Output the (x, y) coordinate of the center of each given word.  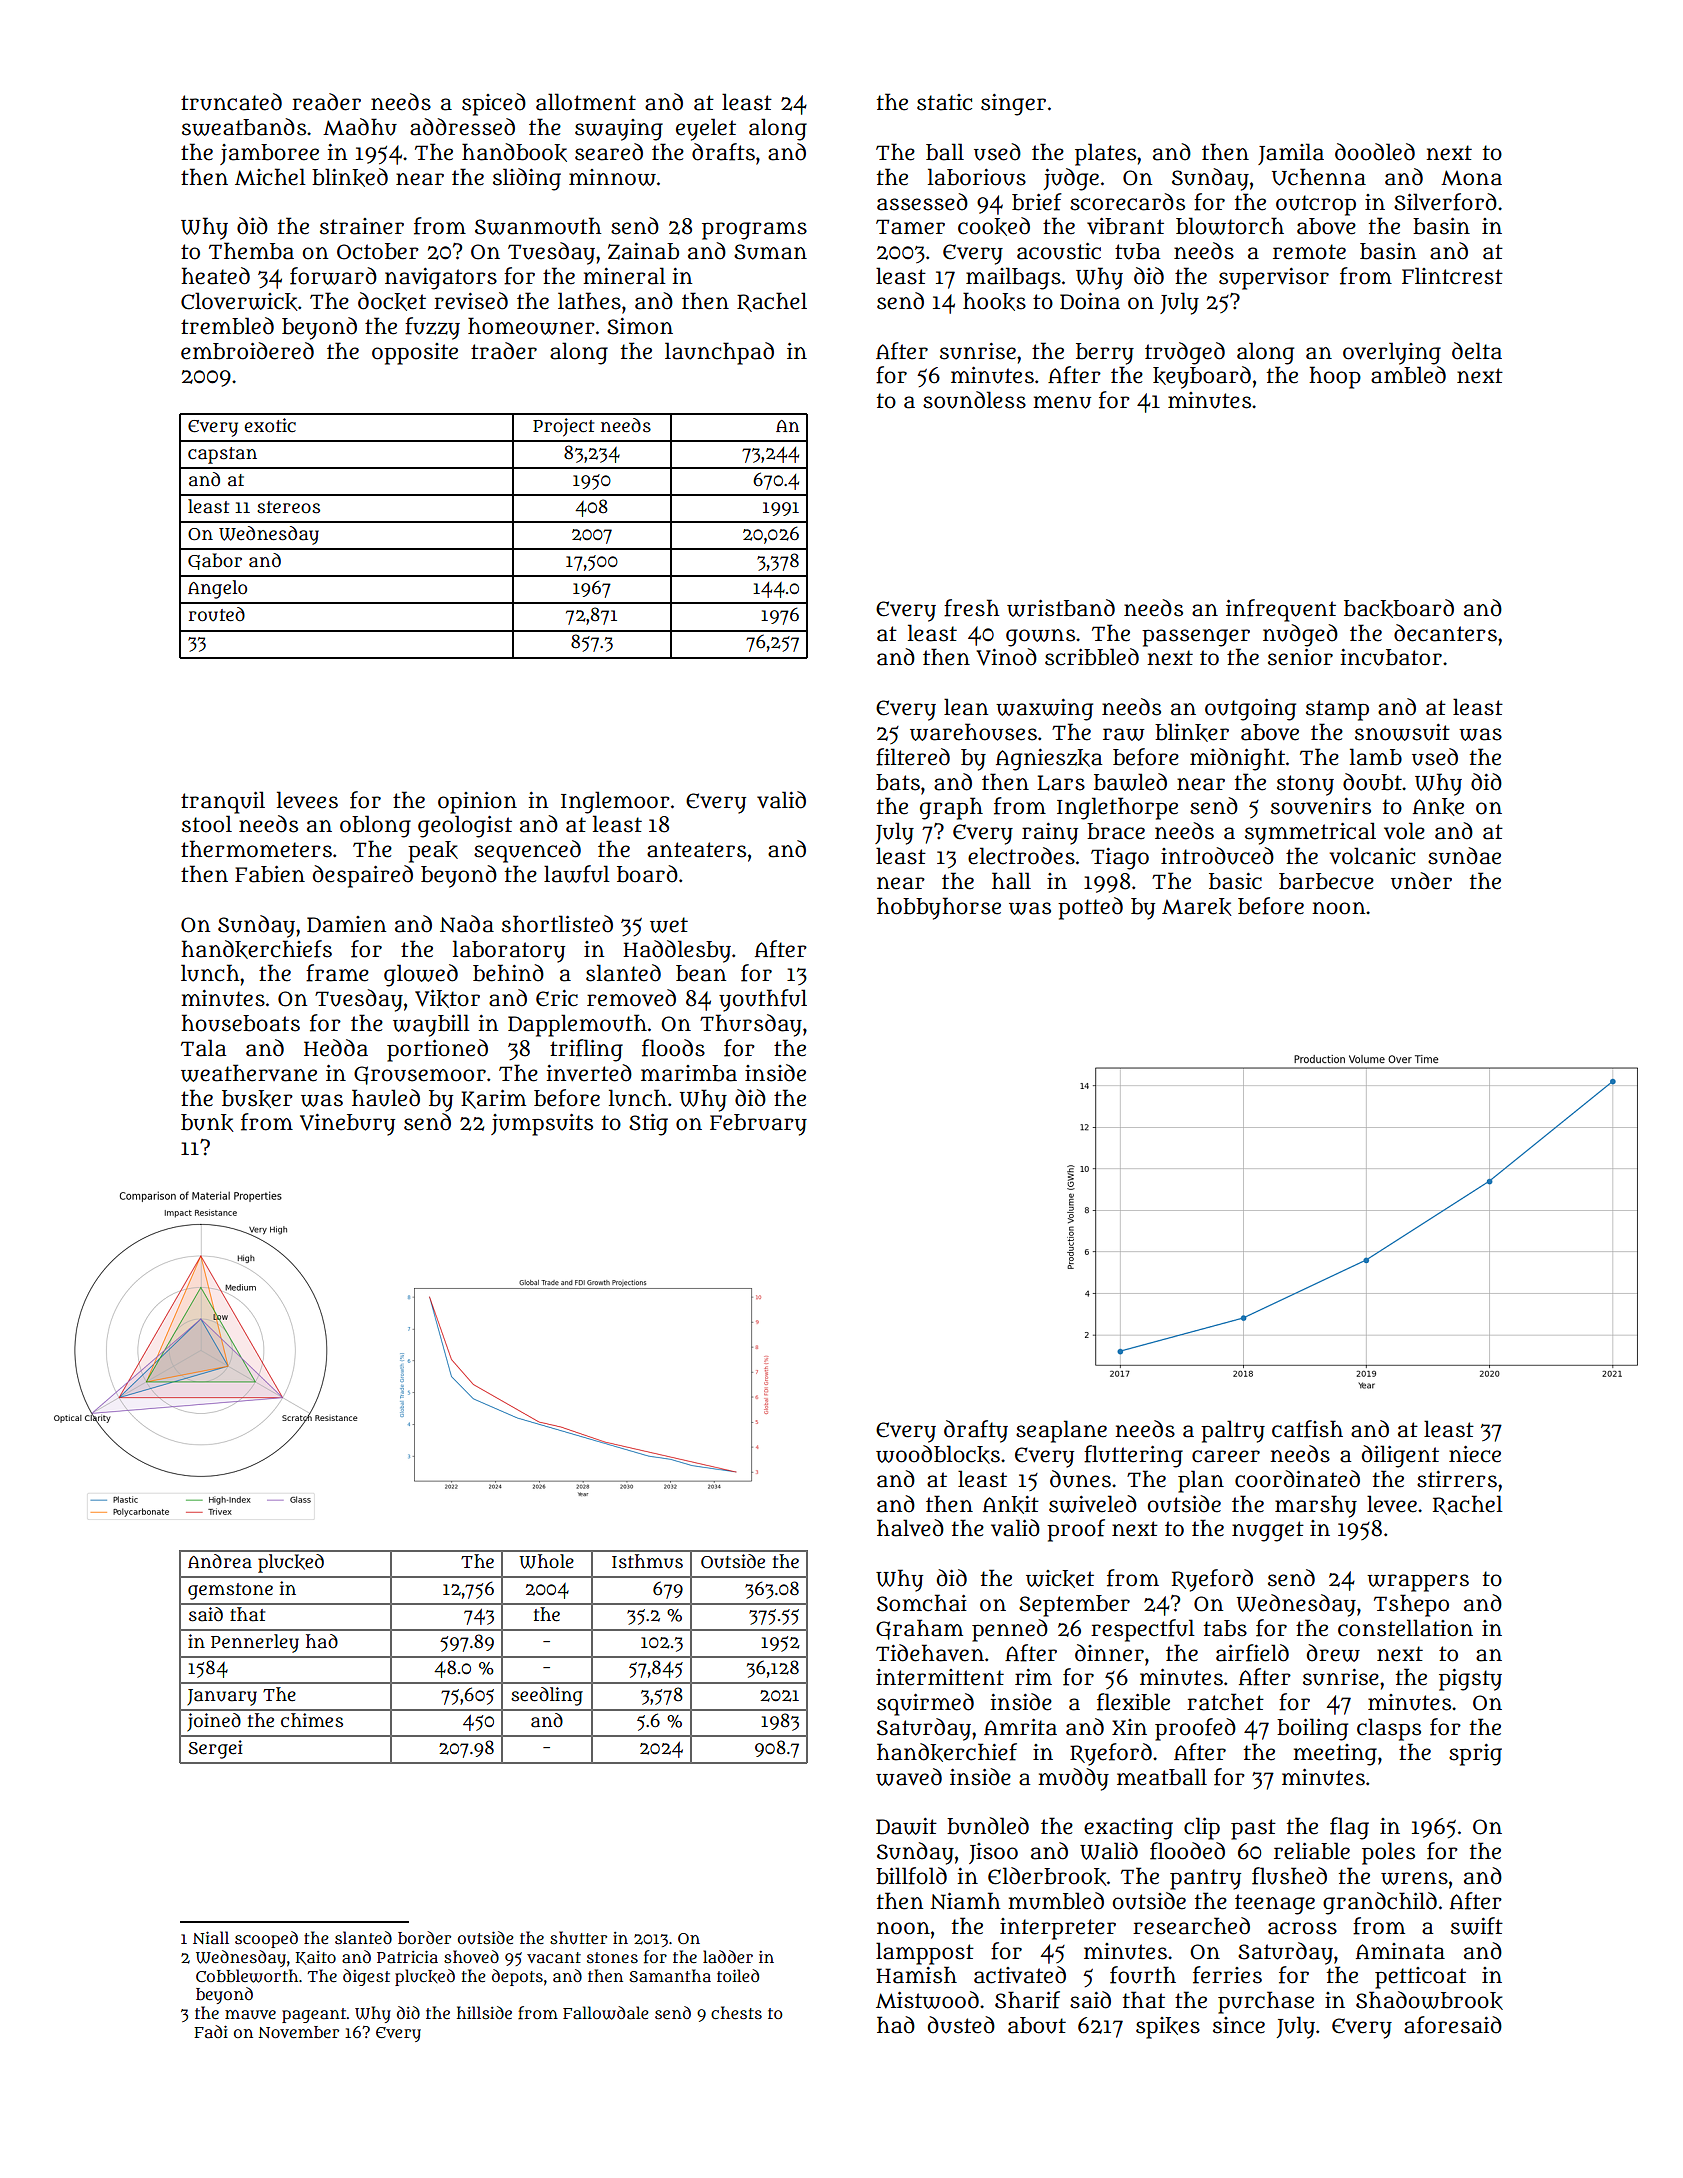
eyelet (706, 129)
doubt (1372, 782)
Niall (211, 1937)
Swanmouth (538, 226)
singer (1013, 105)
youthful (763, 1000)
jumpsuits (542, 1125)
